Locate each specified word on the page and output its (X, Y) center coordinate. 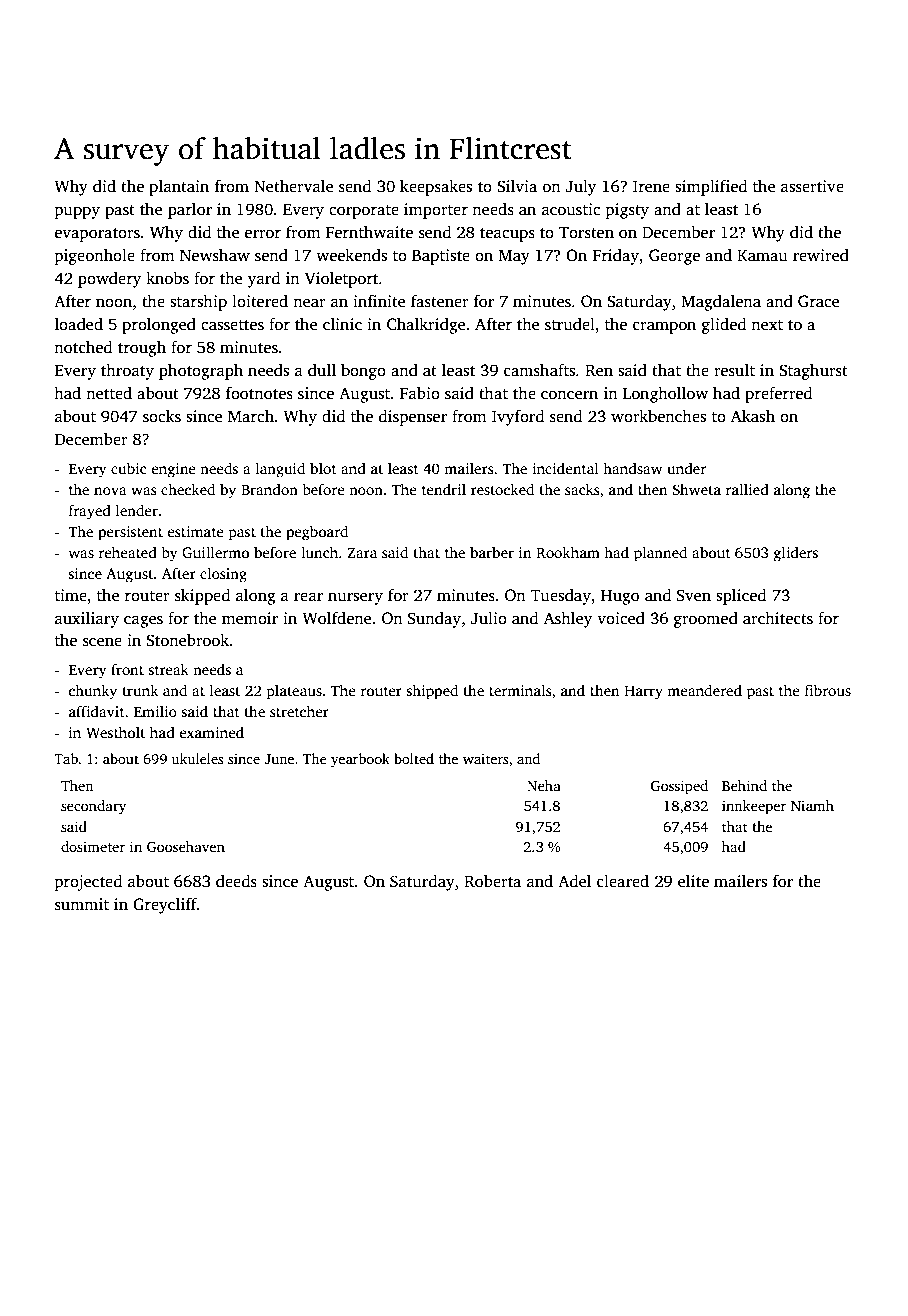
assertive (812, 186)
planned (660, 554)
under (686, 468)
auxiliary (87, 620)
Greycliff (165, 906)
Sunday (434, 620)
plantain (179, 188)
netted (109, 393)
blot (323, 468)
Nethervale (293, 186)
